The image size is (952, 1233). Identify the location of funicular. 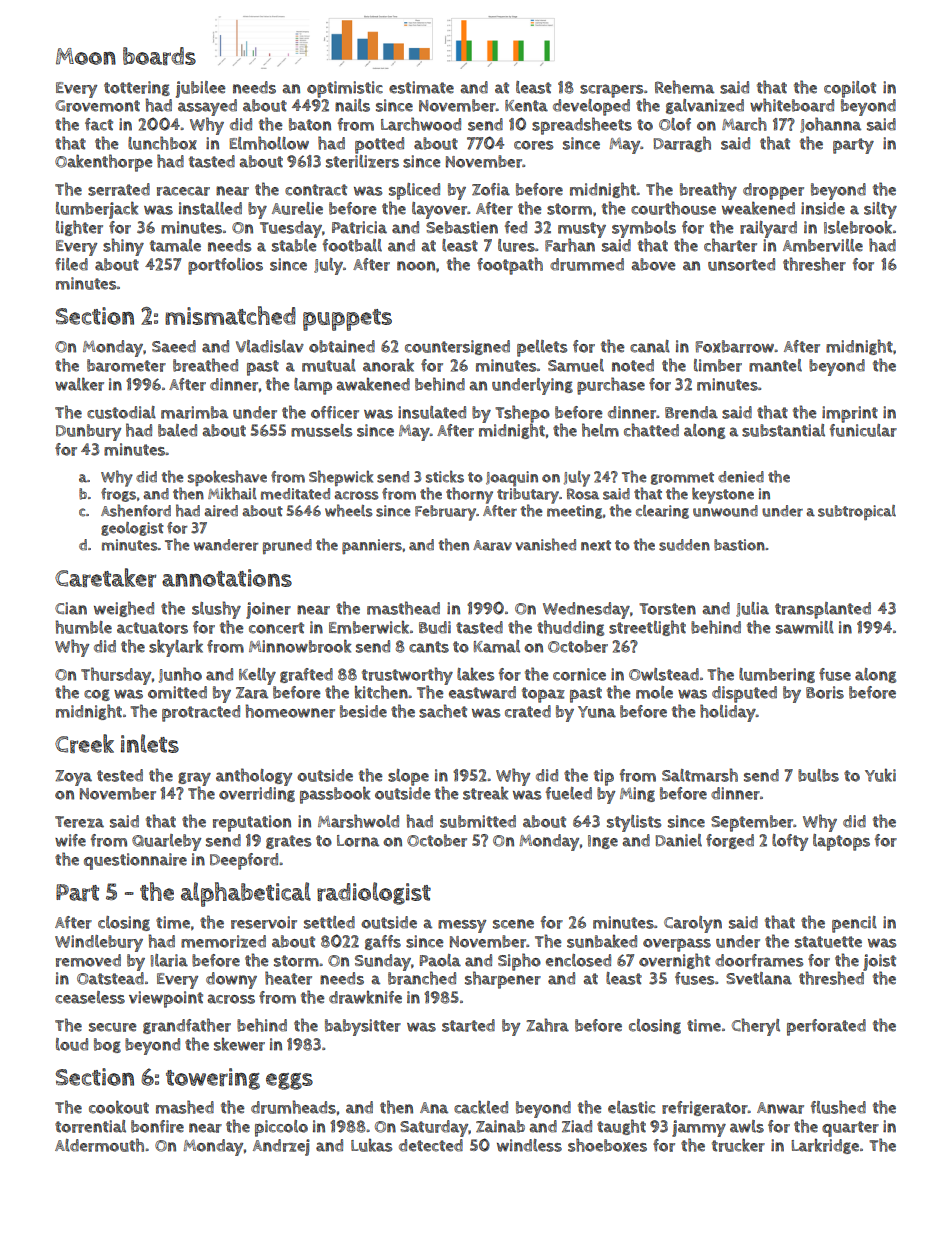
(863, 430).
